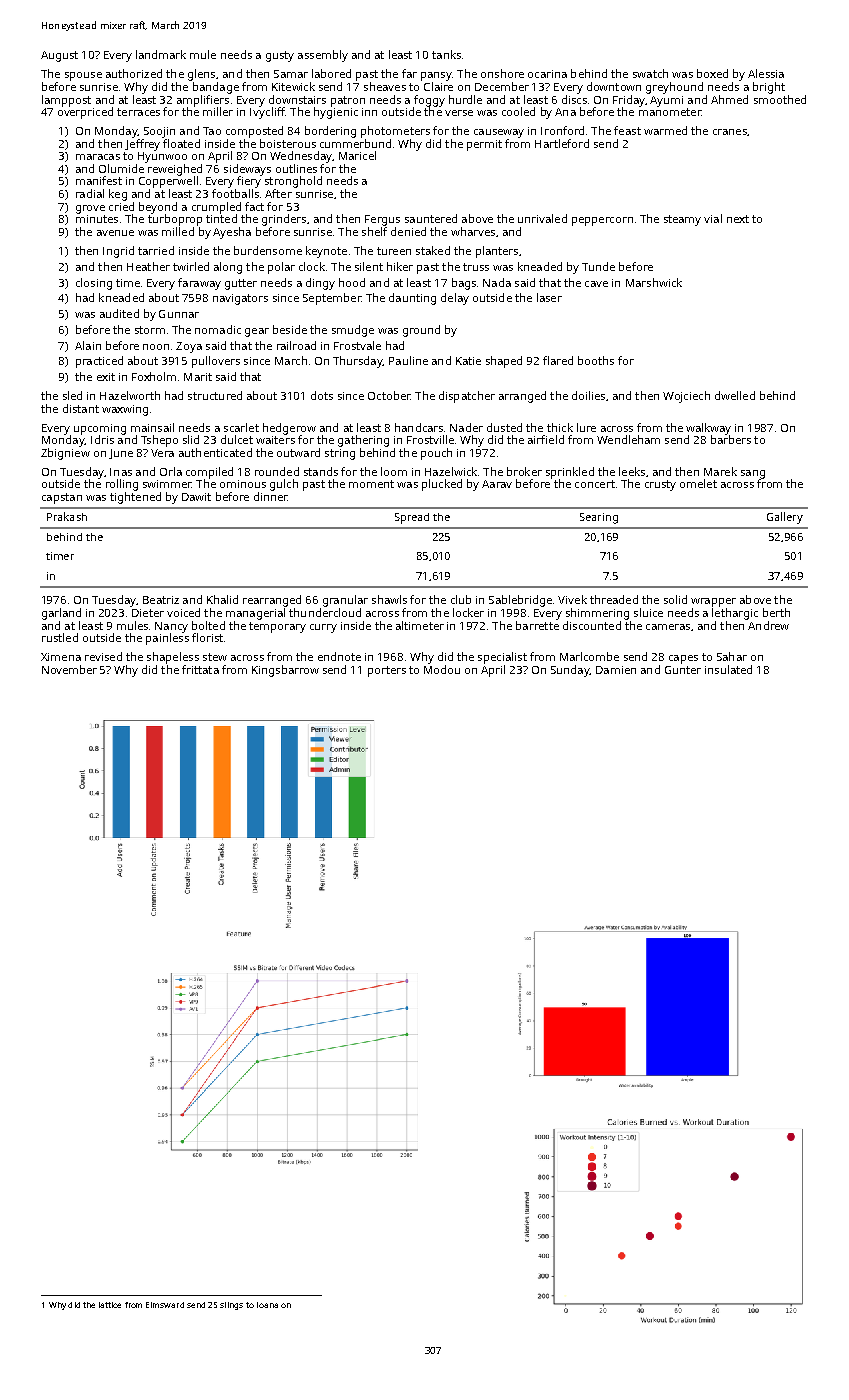 This screenshot has width=849, height=1400. Describe the element at coordinates (547, 74) in the screenshot. I see `ocarina` at that location.
